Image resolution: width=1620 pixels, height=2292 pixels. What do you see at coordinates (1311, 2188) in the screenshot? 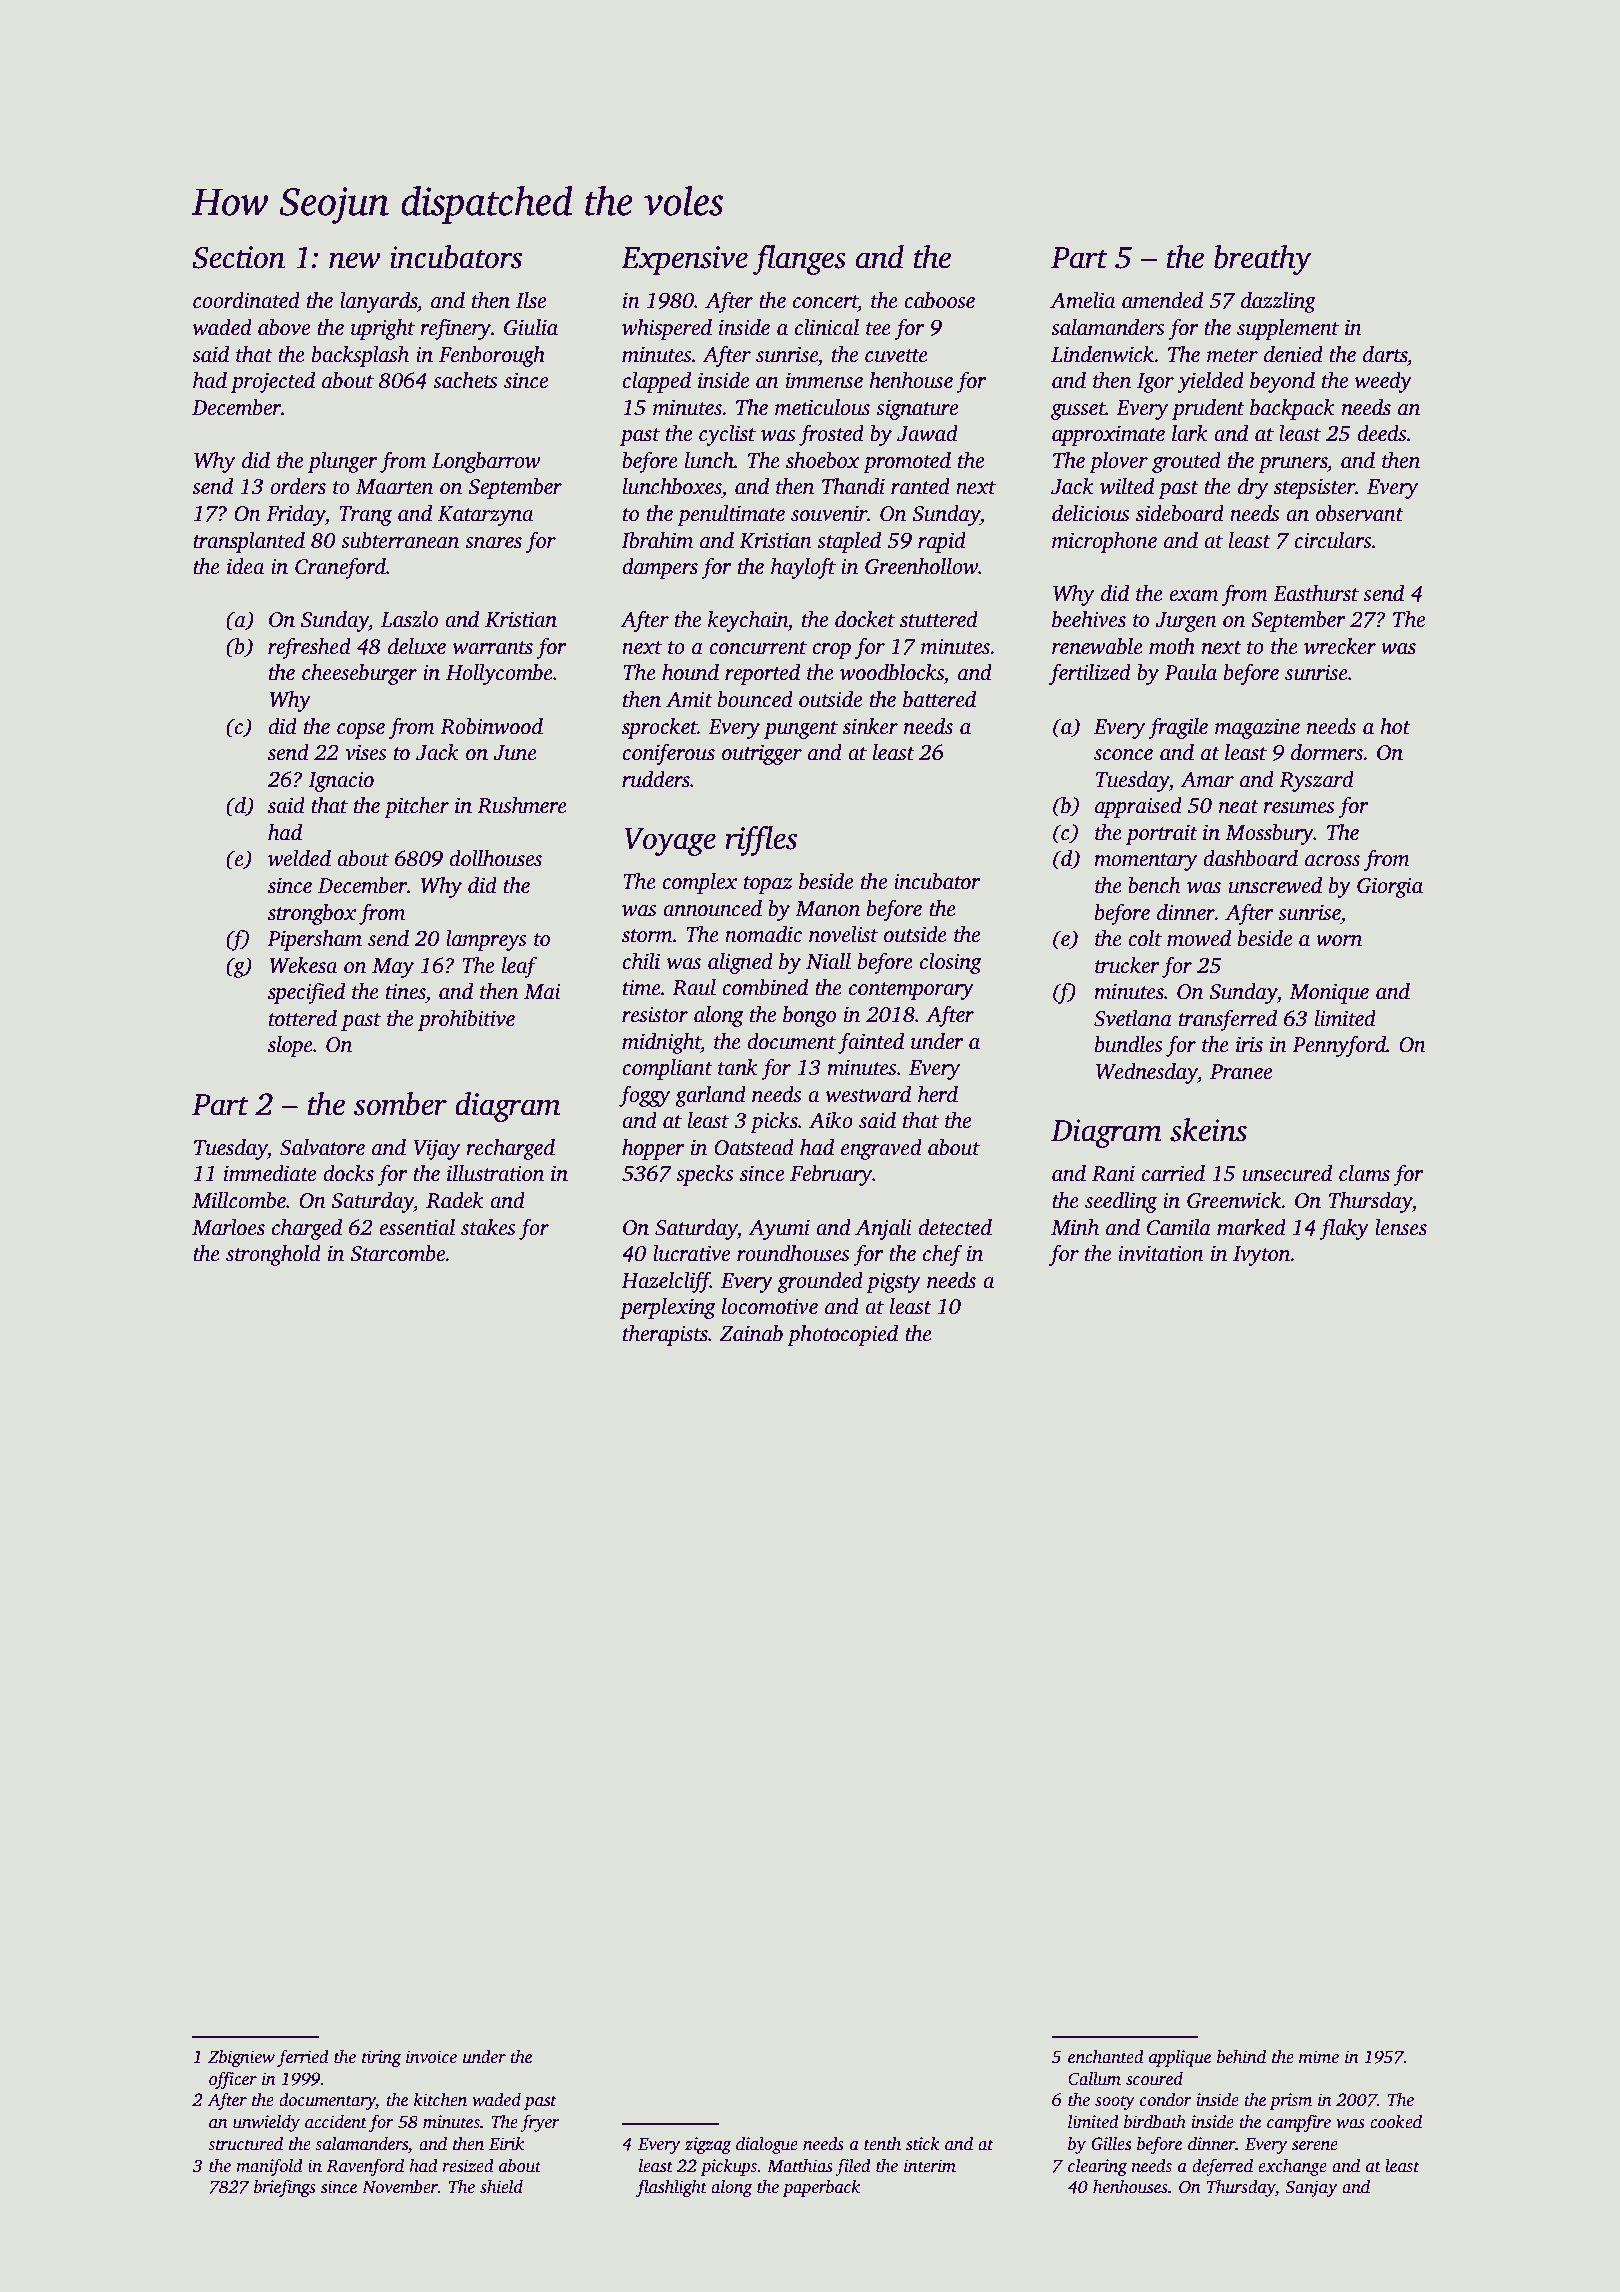
I see `Sanjay` at bounding box center [1311, 2188].
